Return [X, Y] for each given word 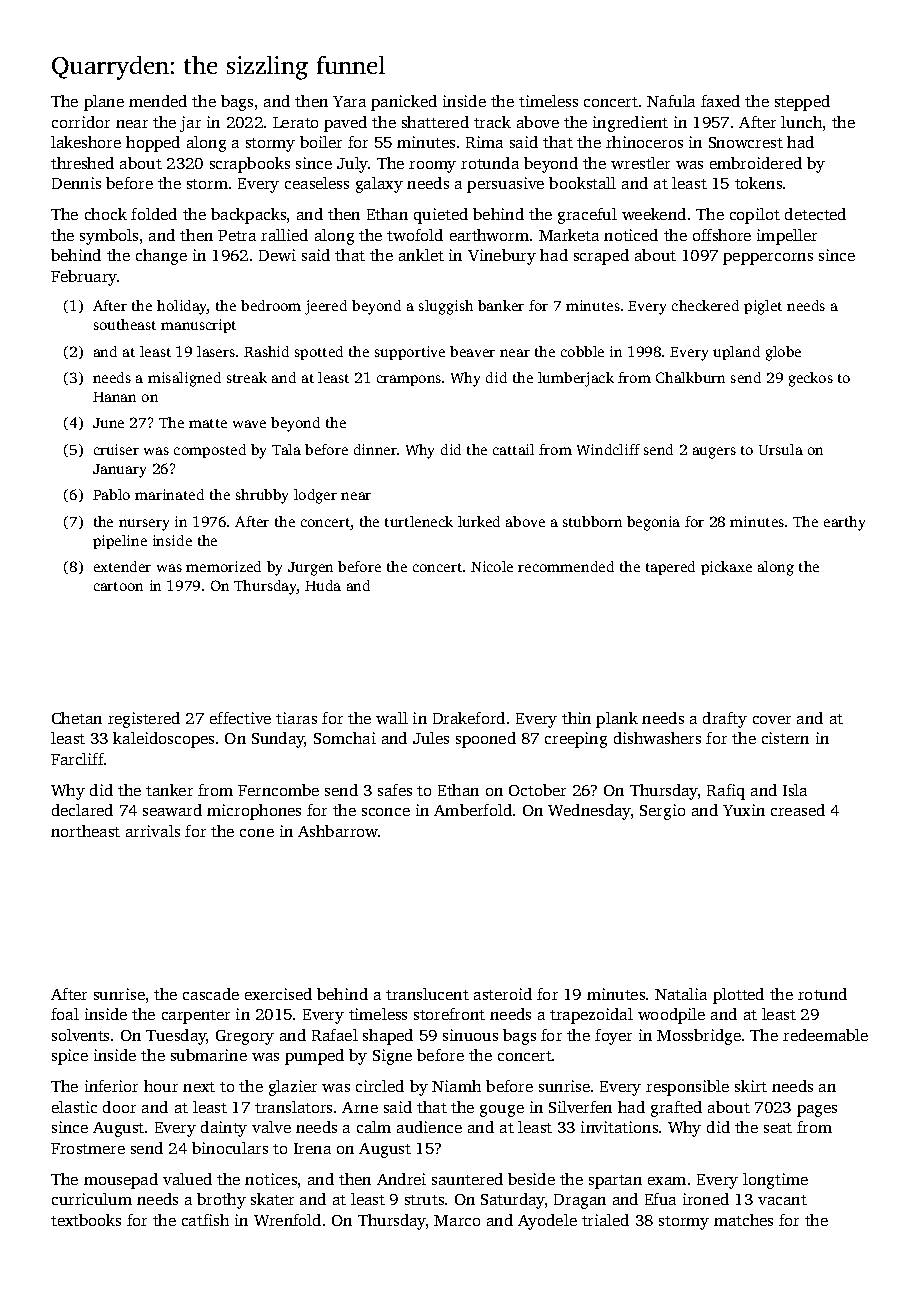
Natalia [681, 994]
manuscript [198, 326]
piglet [763, 307]
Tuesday [176, 1037]
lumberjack [576, 379]
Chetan [77, 718]
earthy [844, 523]
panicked [404, 103]
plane [104, 103]
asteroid [503, 994]
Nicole [492, 566]
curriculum [92, 1199]
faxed [720, 101]
